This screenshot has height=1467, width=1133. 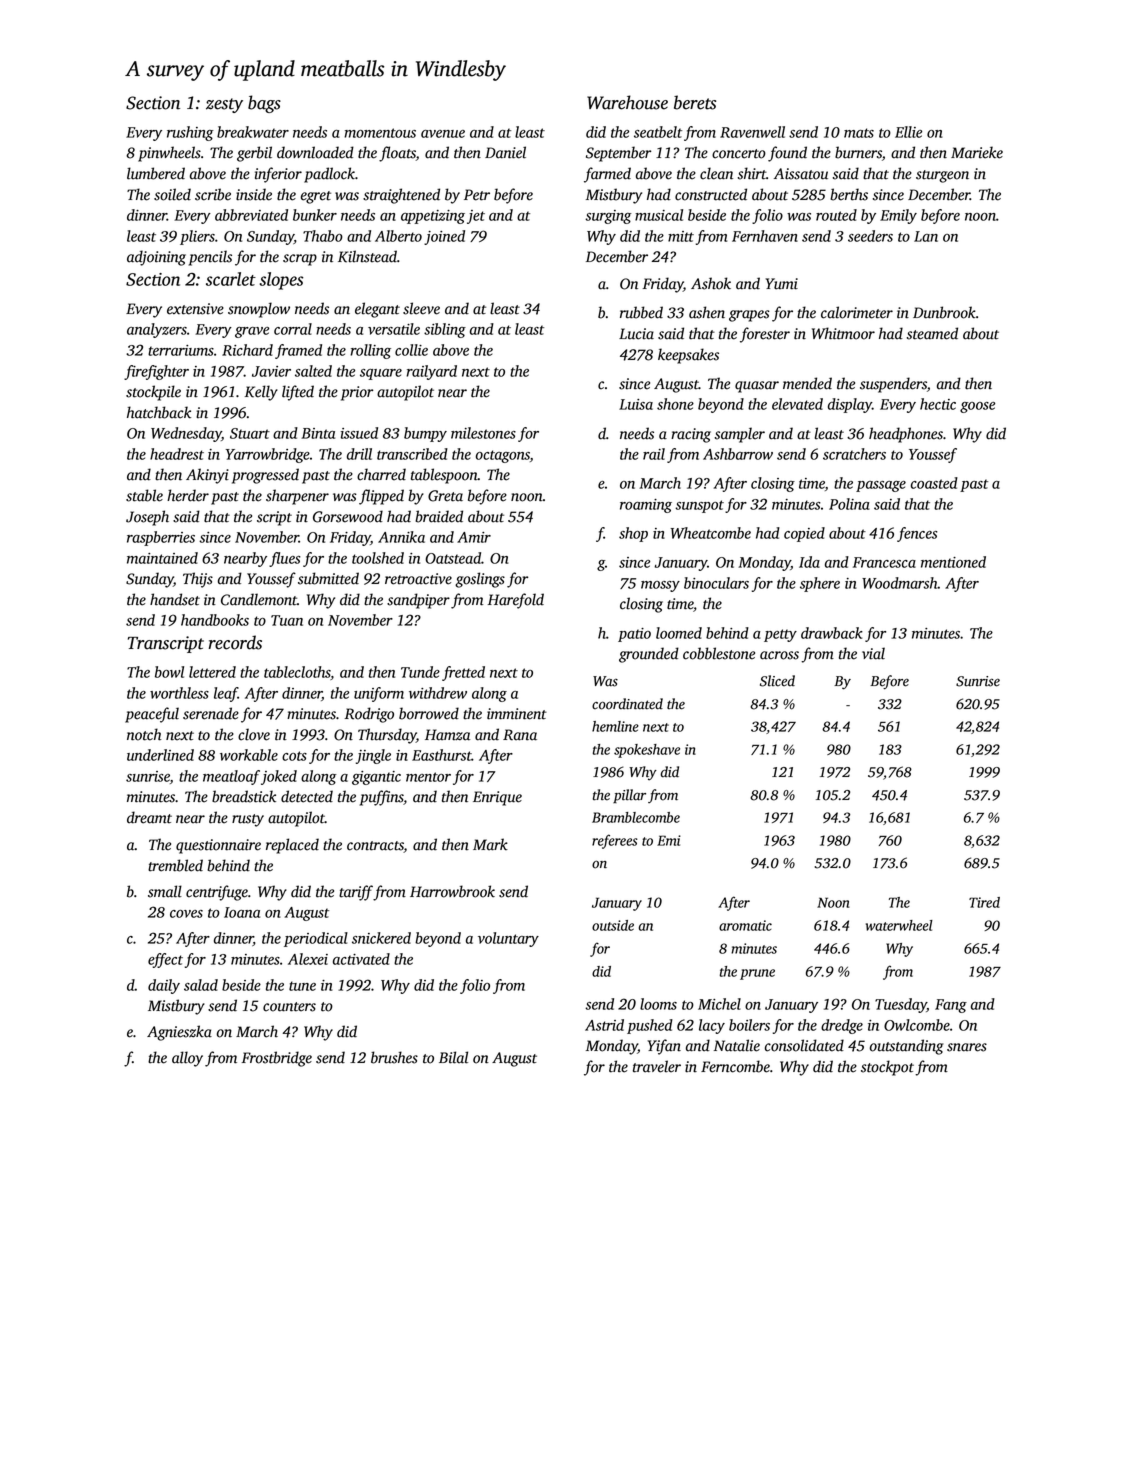 I want to click on rushing, so click(x=190, y=133).
